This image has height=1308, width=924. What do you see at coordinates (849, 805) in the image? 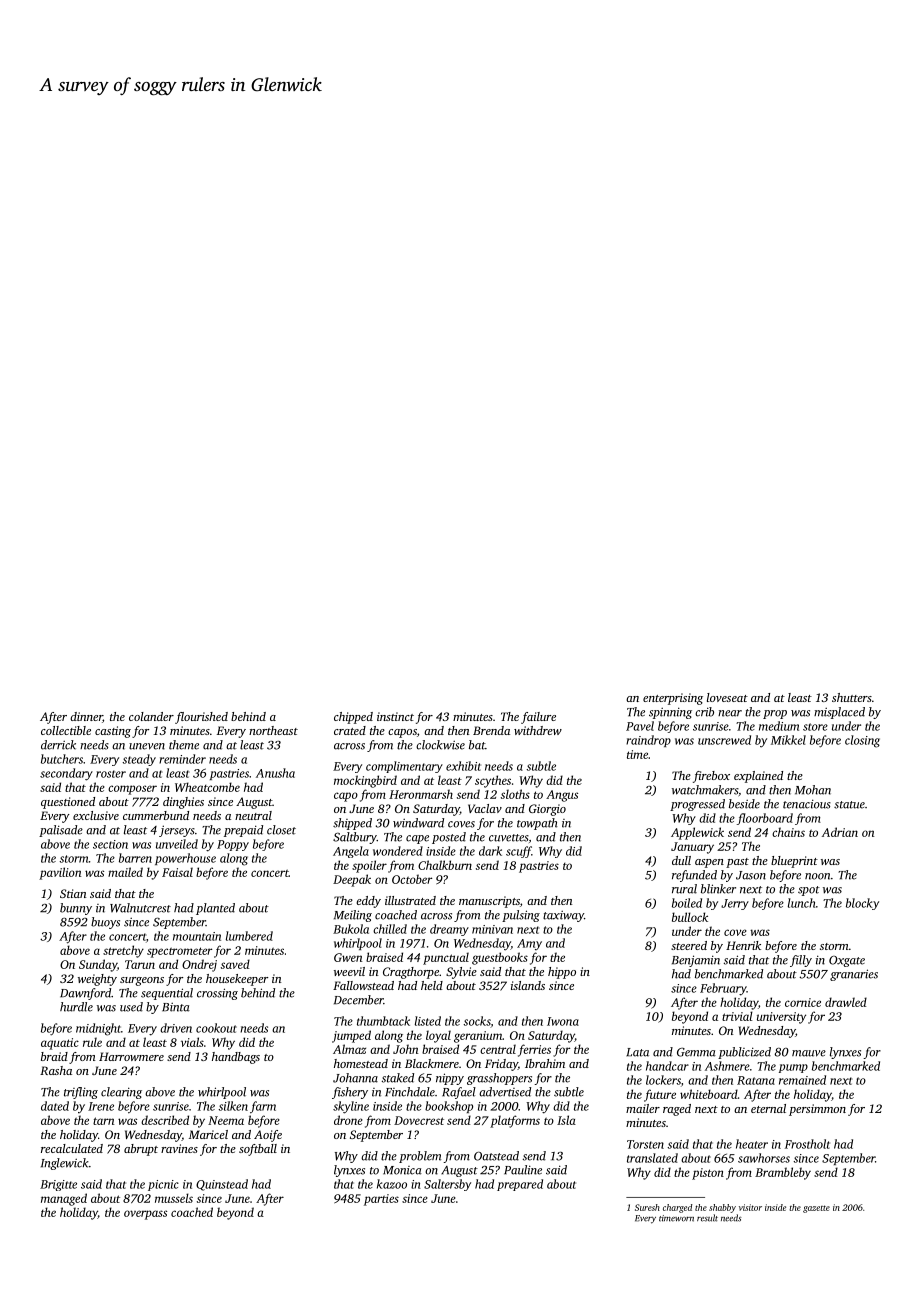
I see `statue` at bounding box center [849, 805].
